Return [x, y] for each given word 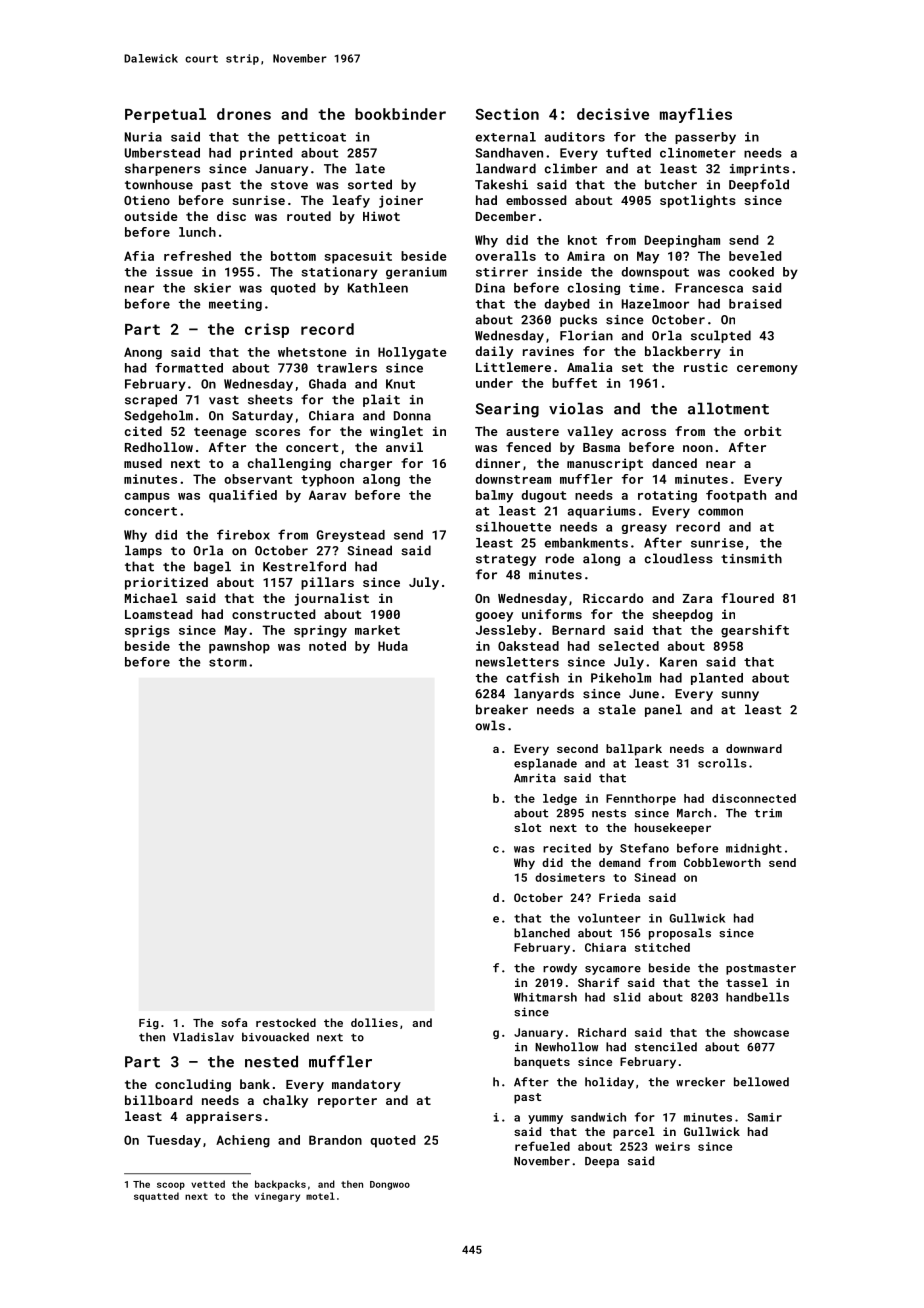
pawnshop [239, 647]
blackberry [683, 352]
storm [228, 662]
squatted [156, 1197]
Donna [412, 416]
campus [147, 498]
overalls [505, 256]
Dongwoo [390, 1185]
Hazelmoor [655, 304]
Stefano [644, 848]
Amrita [535, 778]
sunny [740, 696]
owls [490, 725]
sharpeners [162, 169]
